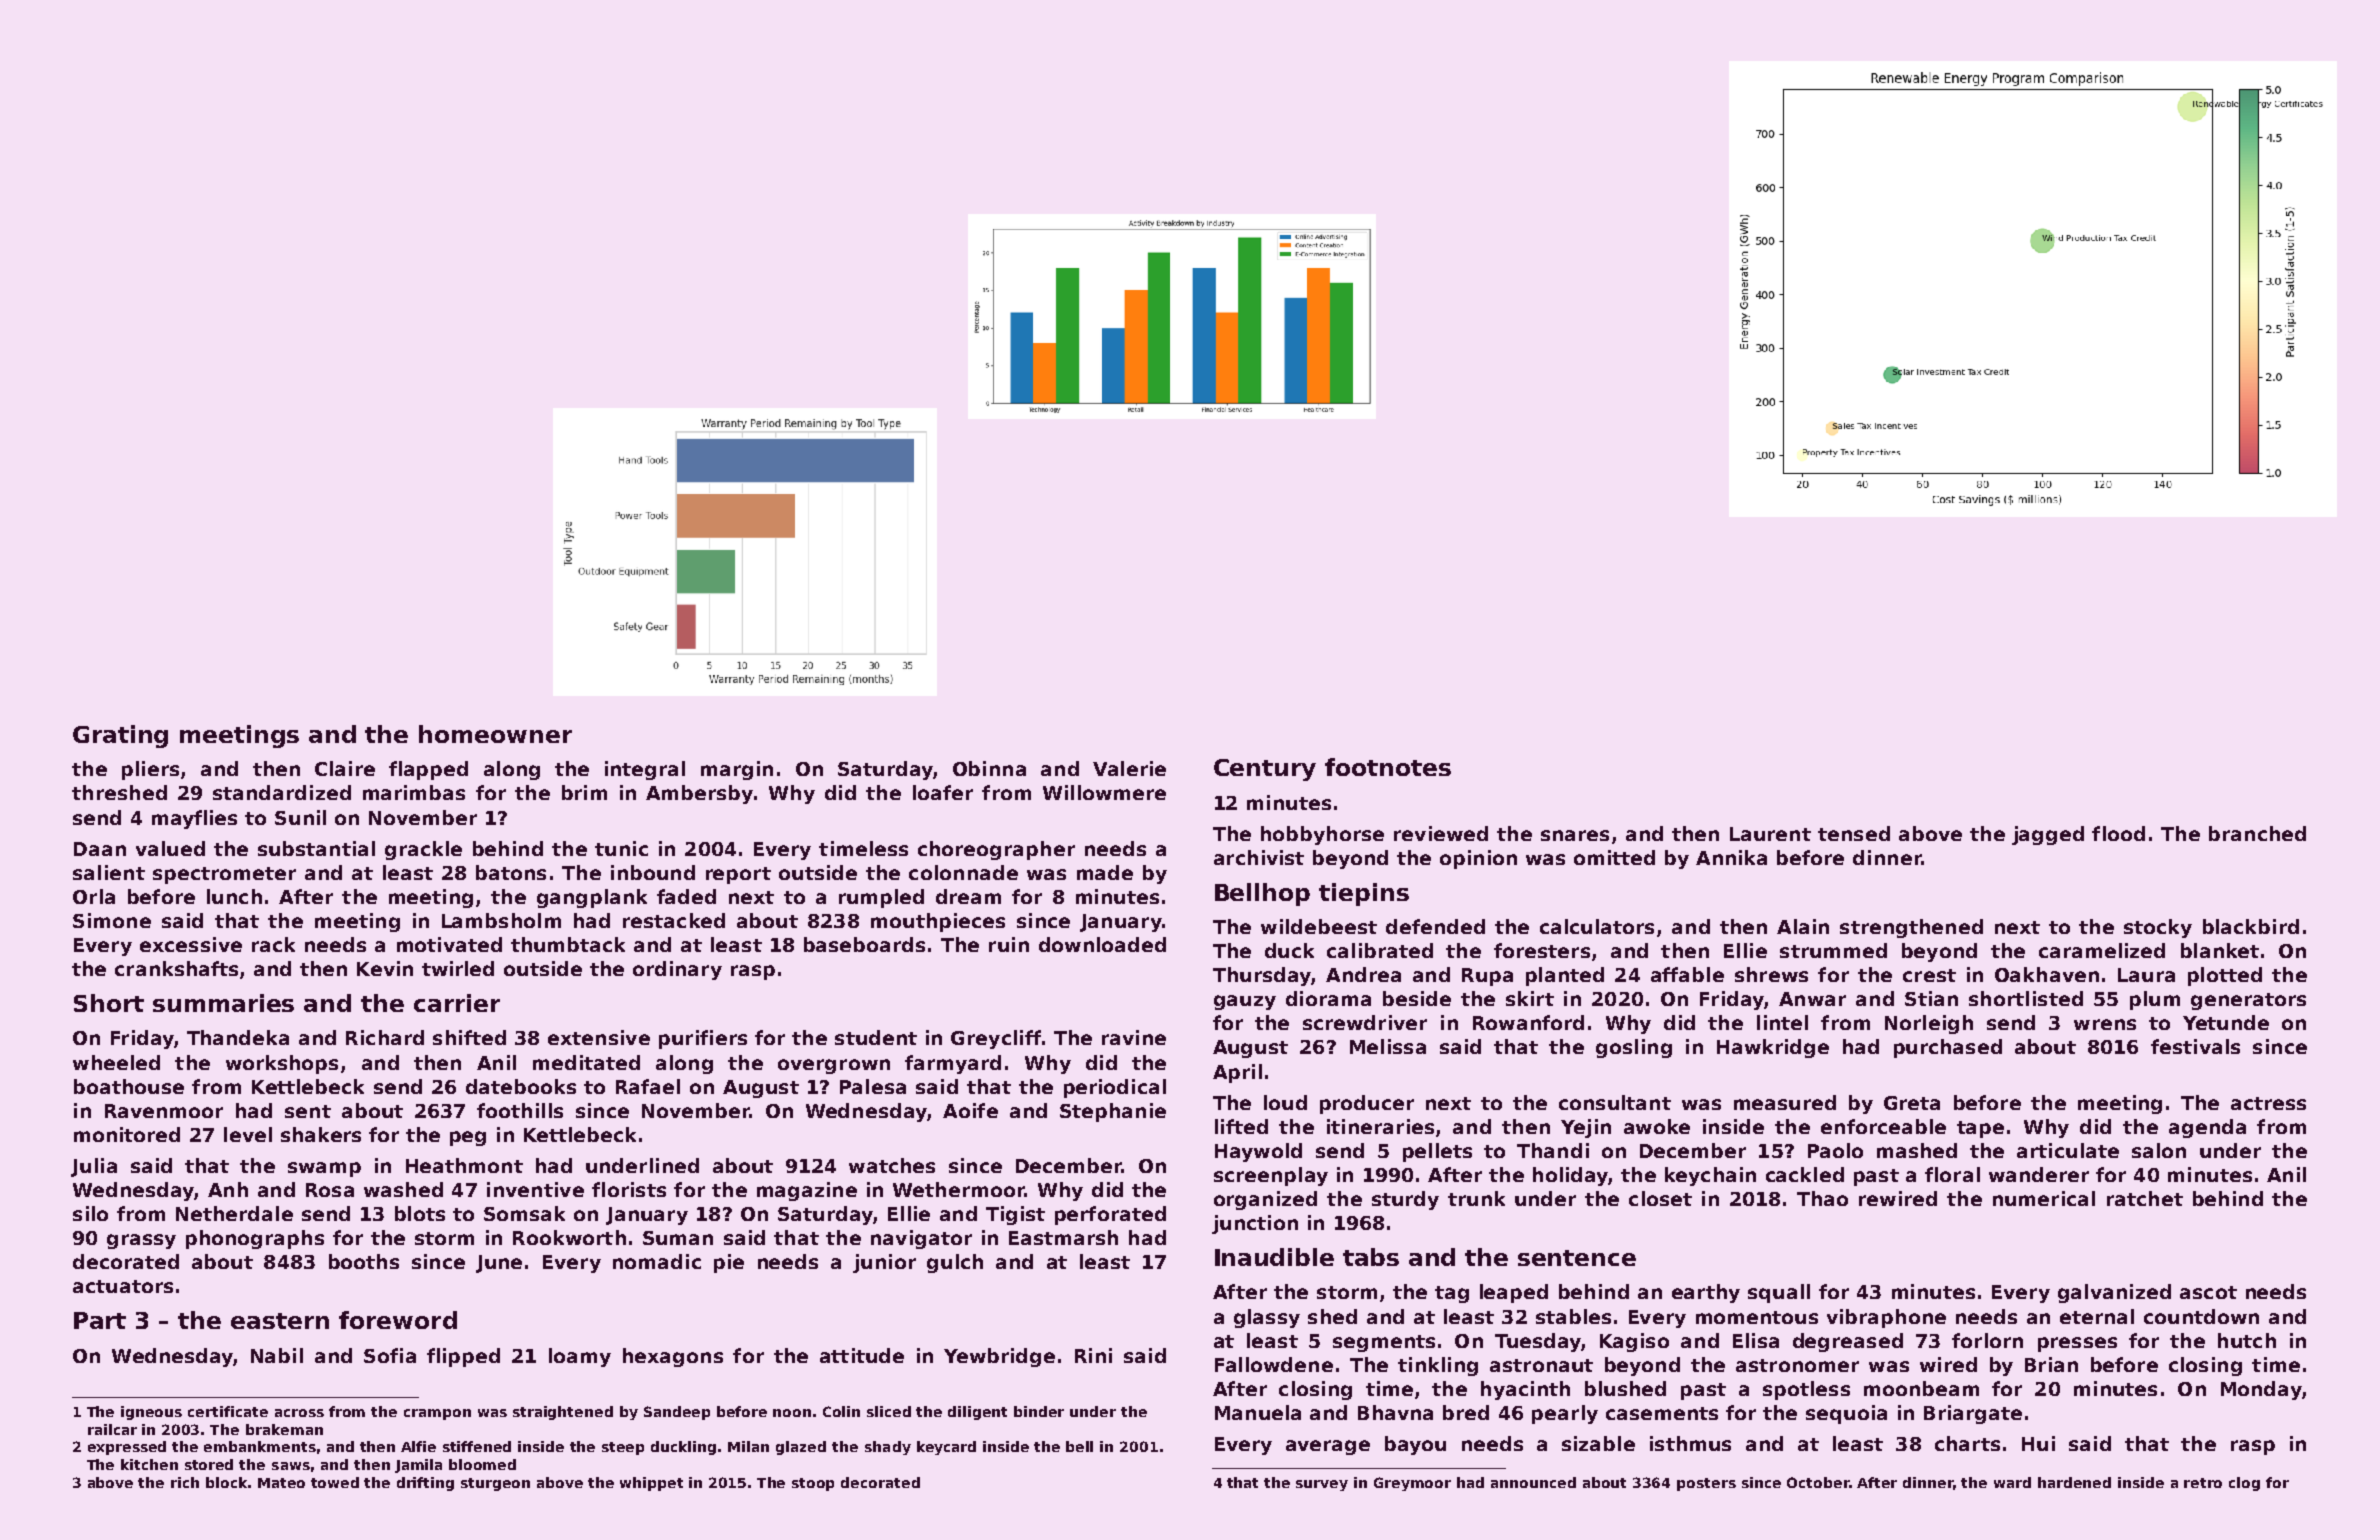  I want to click on crankshafts, so click(176, 968).
